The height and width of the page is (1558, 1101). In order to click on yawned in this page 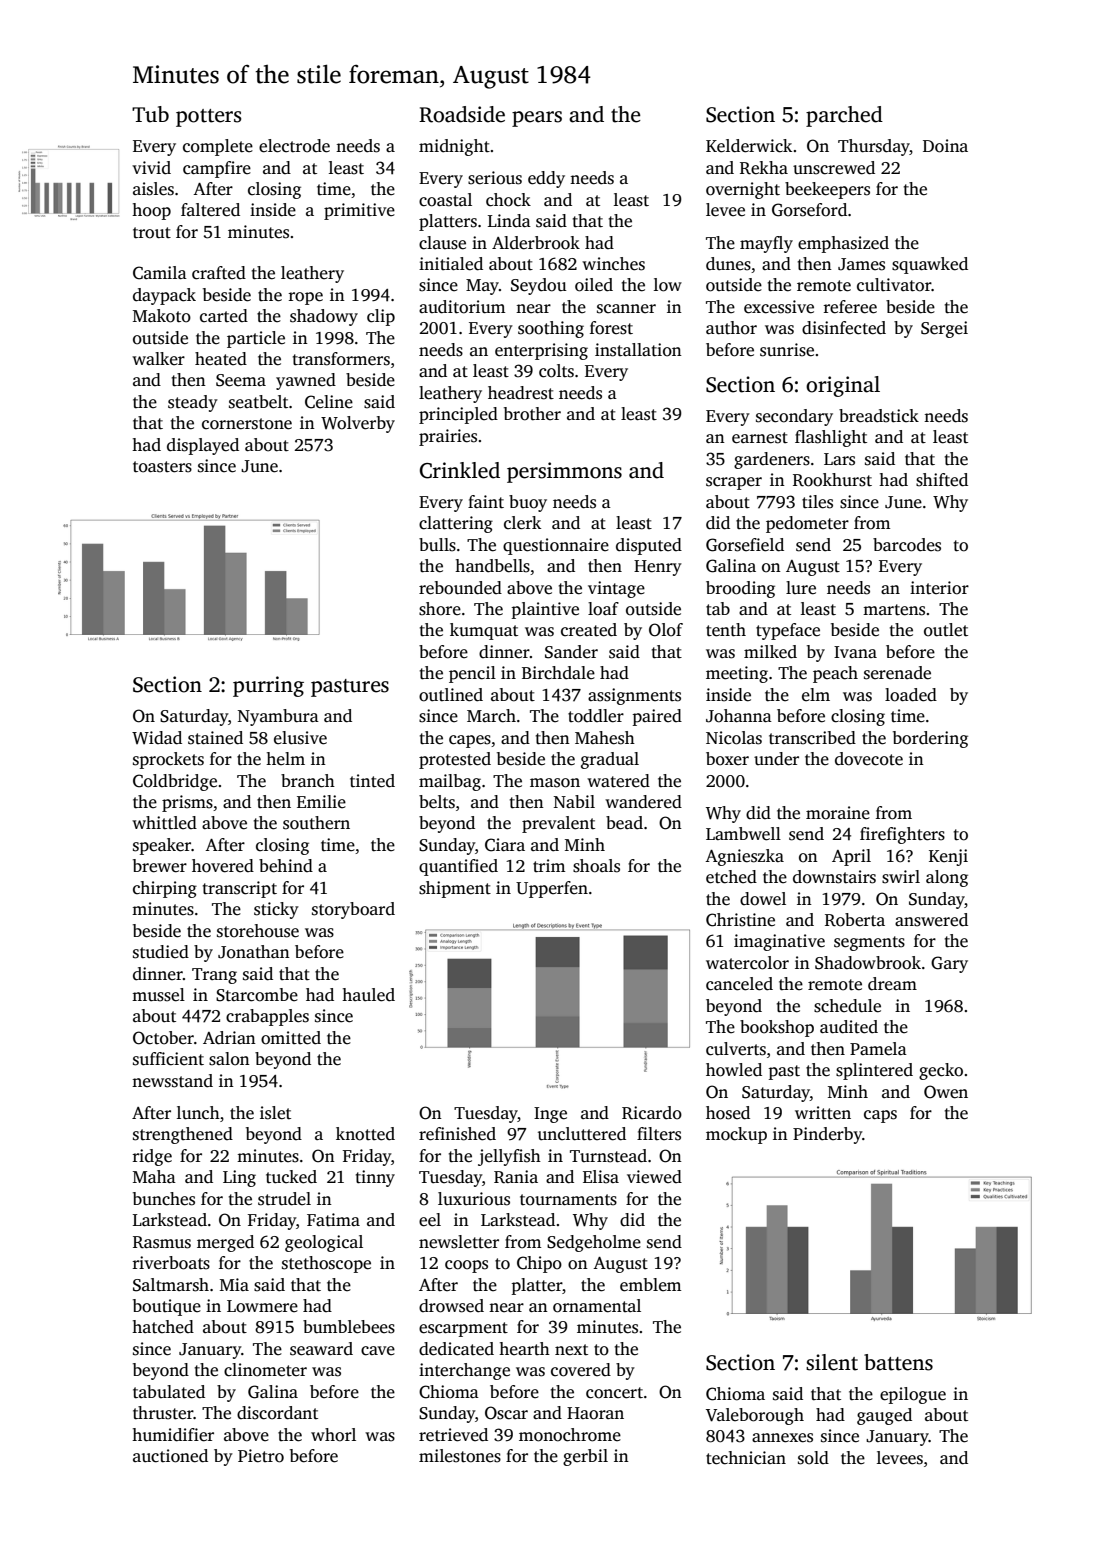, I will do `click(306, 381)`.
